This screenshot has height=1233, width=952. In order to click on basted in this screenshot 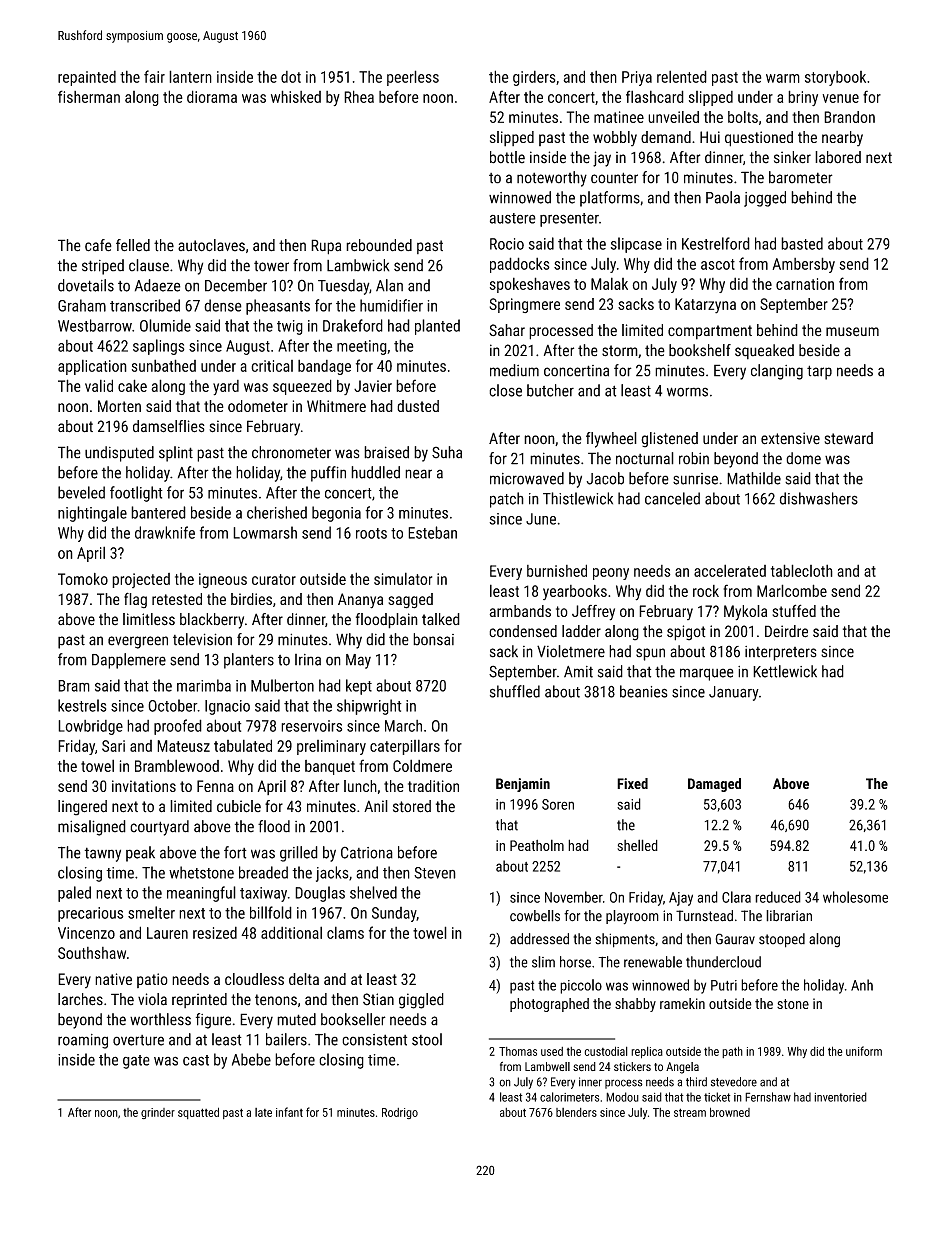, I will do `click(802, 243)`.
